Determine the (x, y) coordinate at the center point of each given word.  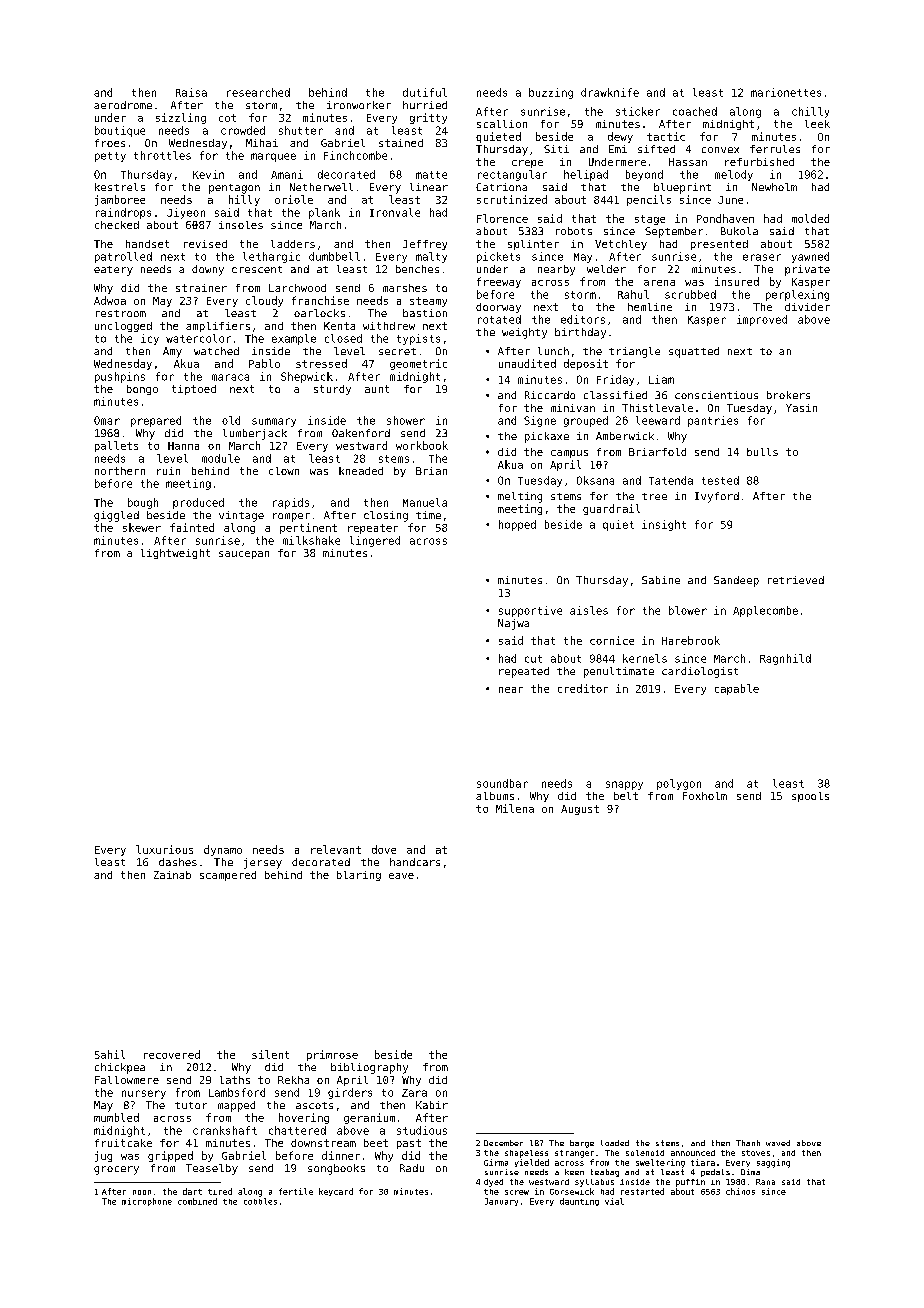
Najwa (513, 624)
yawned (810, 257)
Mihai (262, 143)
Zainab (172, 875)
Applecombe (765, 611)
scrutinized (512, 199)
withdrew (389, 326)
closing (386, 516)
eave (401, 876)
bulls (762, 452)
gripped (170, 1156)
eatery (113, 271)
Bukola (739, 231)
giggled (116, 516)
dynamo (223, 850)
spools (810, 797)
